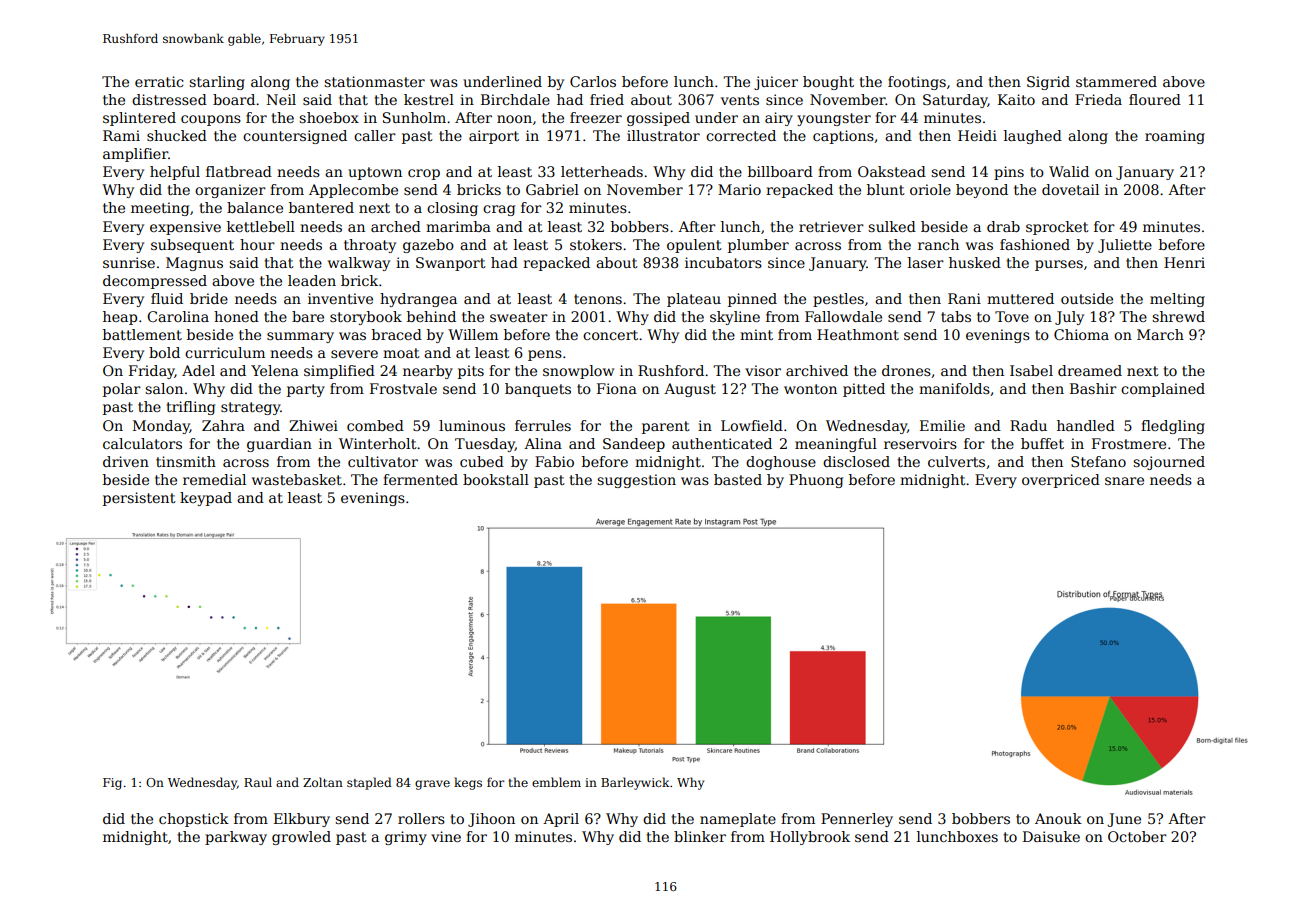  What do you see at coordinates (126, 461) in the image?
I see `driven` at bounding box center [126, 461].
